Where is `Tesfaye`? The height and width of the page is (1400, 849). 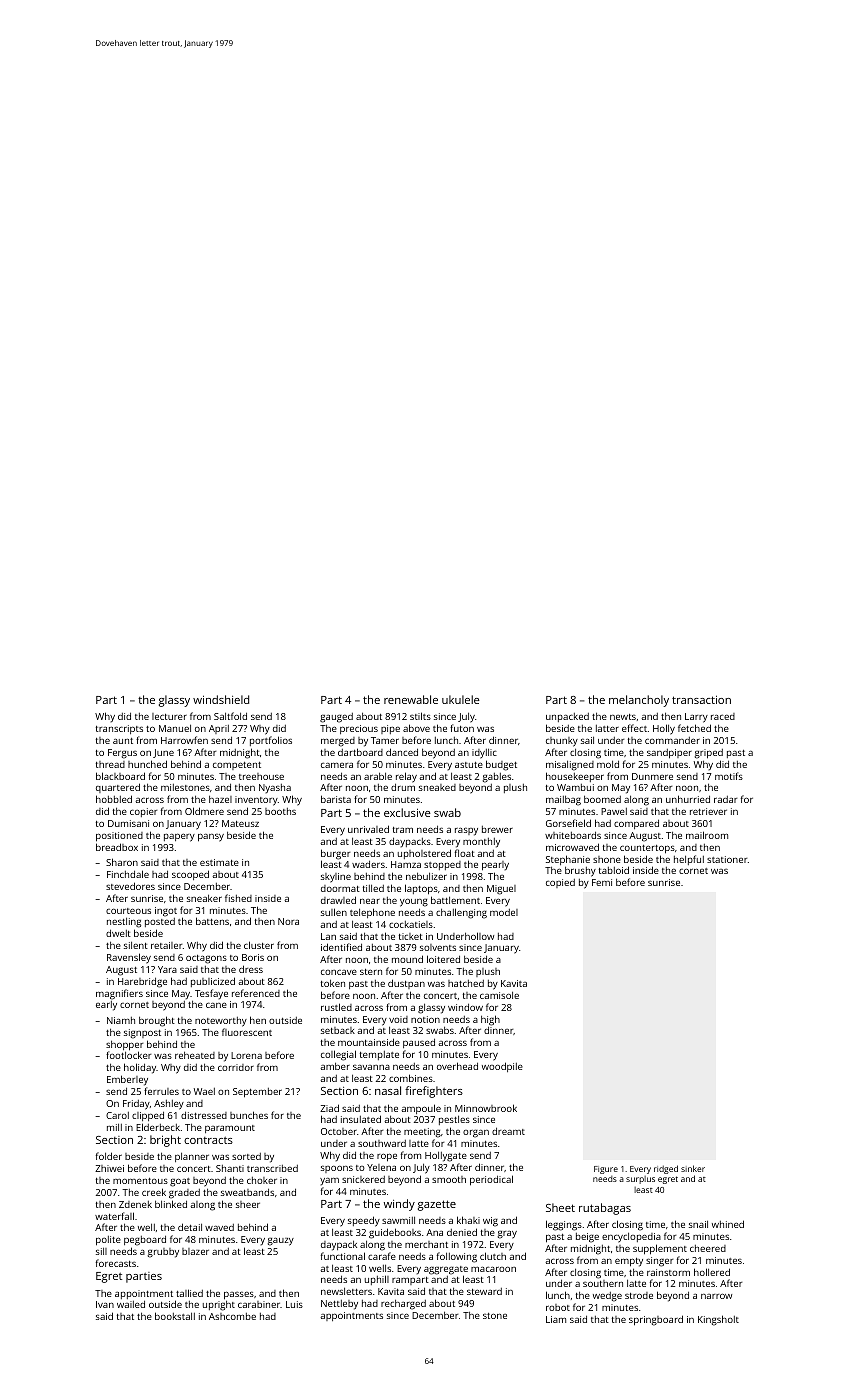 Tesfaye is located at coordinates (211, 994).
